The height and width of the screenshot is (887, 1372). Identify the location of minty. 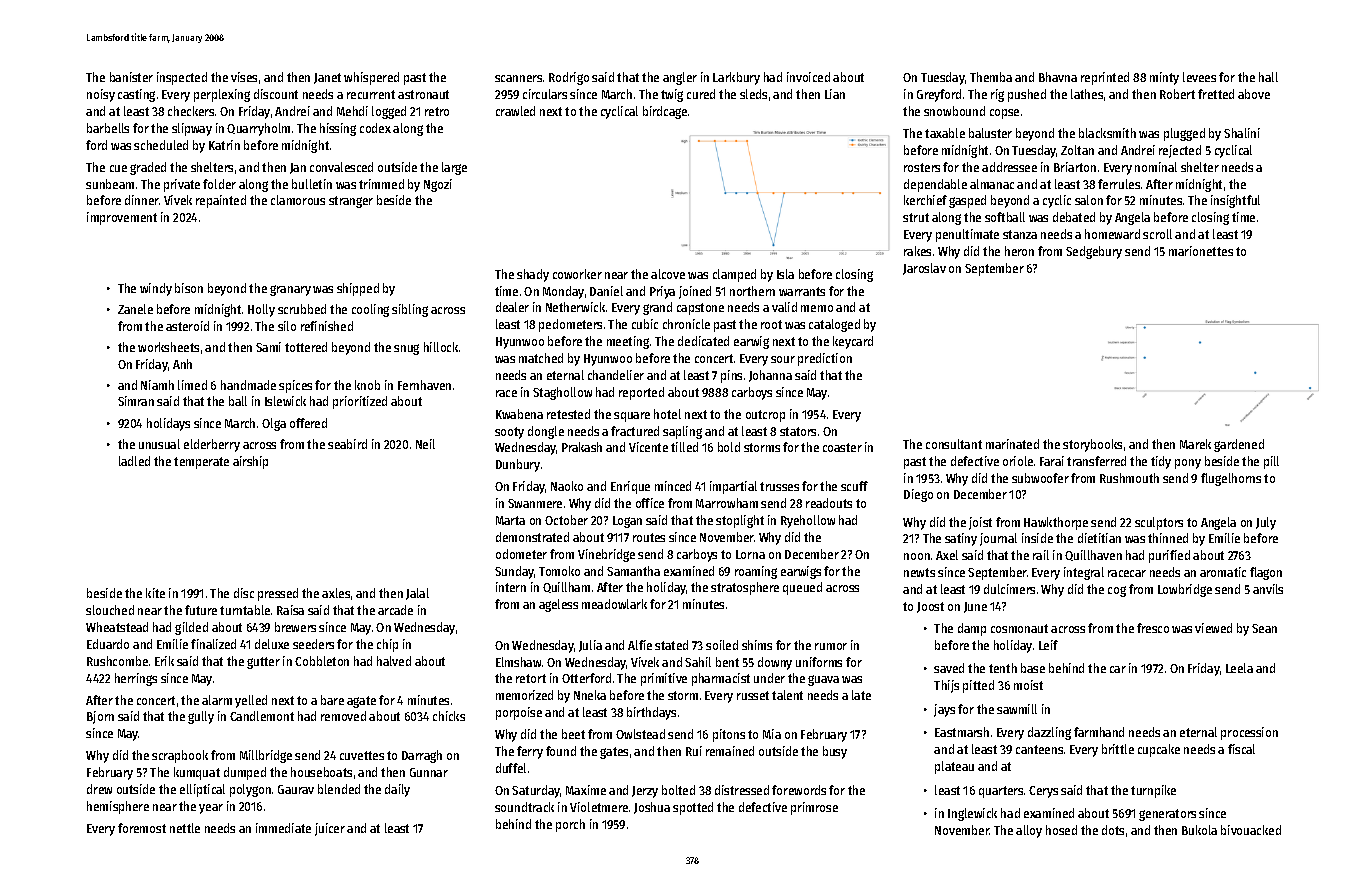
(1164, 78).
